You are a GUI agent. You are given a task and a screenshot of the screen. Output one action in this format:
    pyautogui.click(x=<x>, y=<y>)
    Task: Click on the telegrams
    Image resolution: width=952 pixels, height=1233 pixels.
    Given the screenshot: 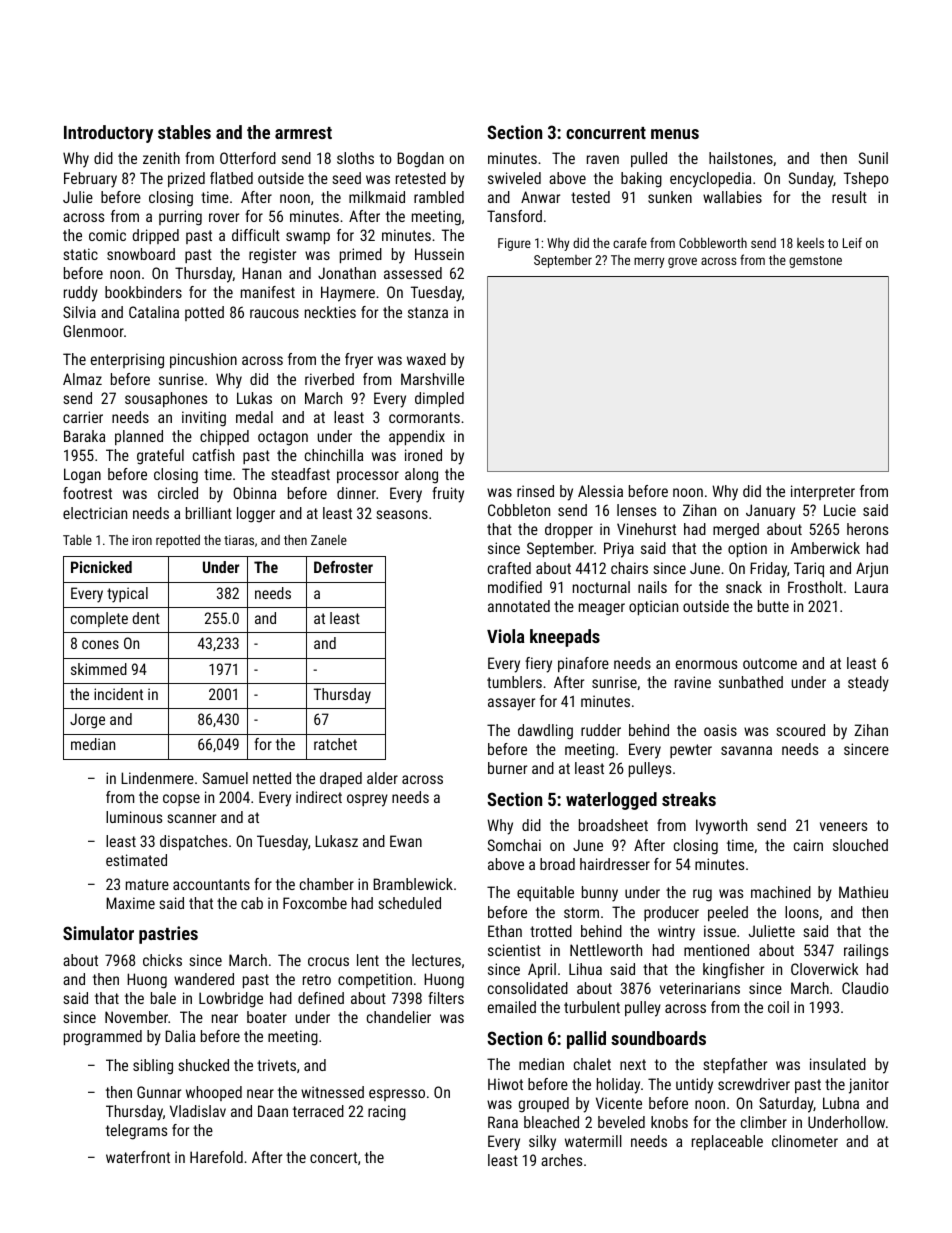 What is the action you would take?
    pyautogui.click(x=136, y=1132)
